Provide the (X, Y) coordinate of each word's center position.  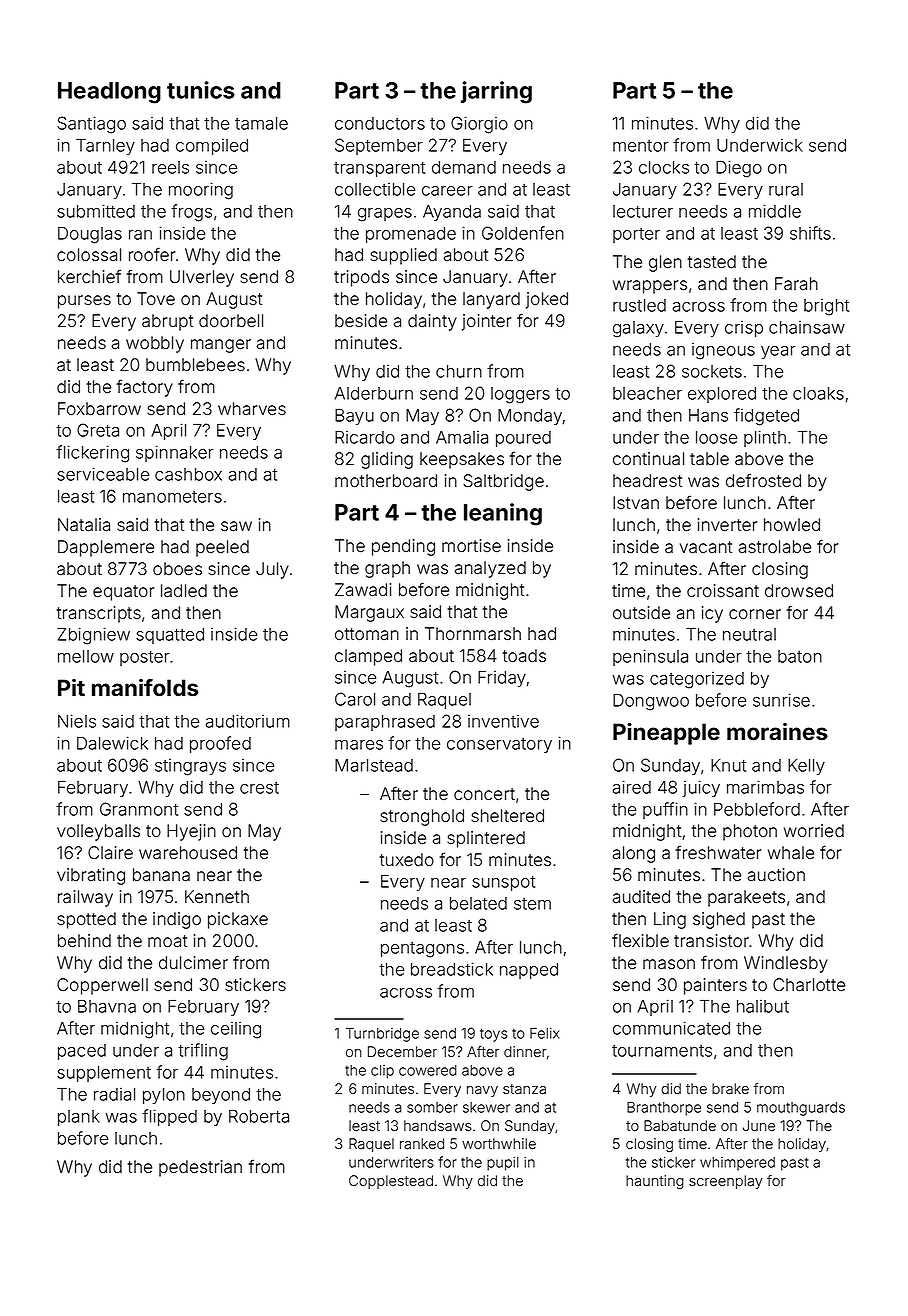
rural (786, 189)
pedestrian (200, 1168)
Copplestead (391, 1182)
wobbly (155, 344)
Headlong (109, 93)
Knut (728, 765)
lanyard (491, 300)
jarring (496, 92)
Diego (739, 169)
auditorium (248, 721)
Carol (355, 699)
